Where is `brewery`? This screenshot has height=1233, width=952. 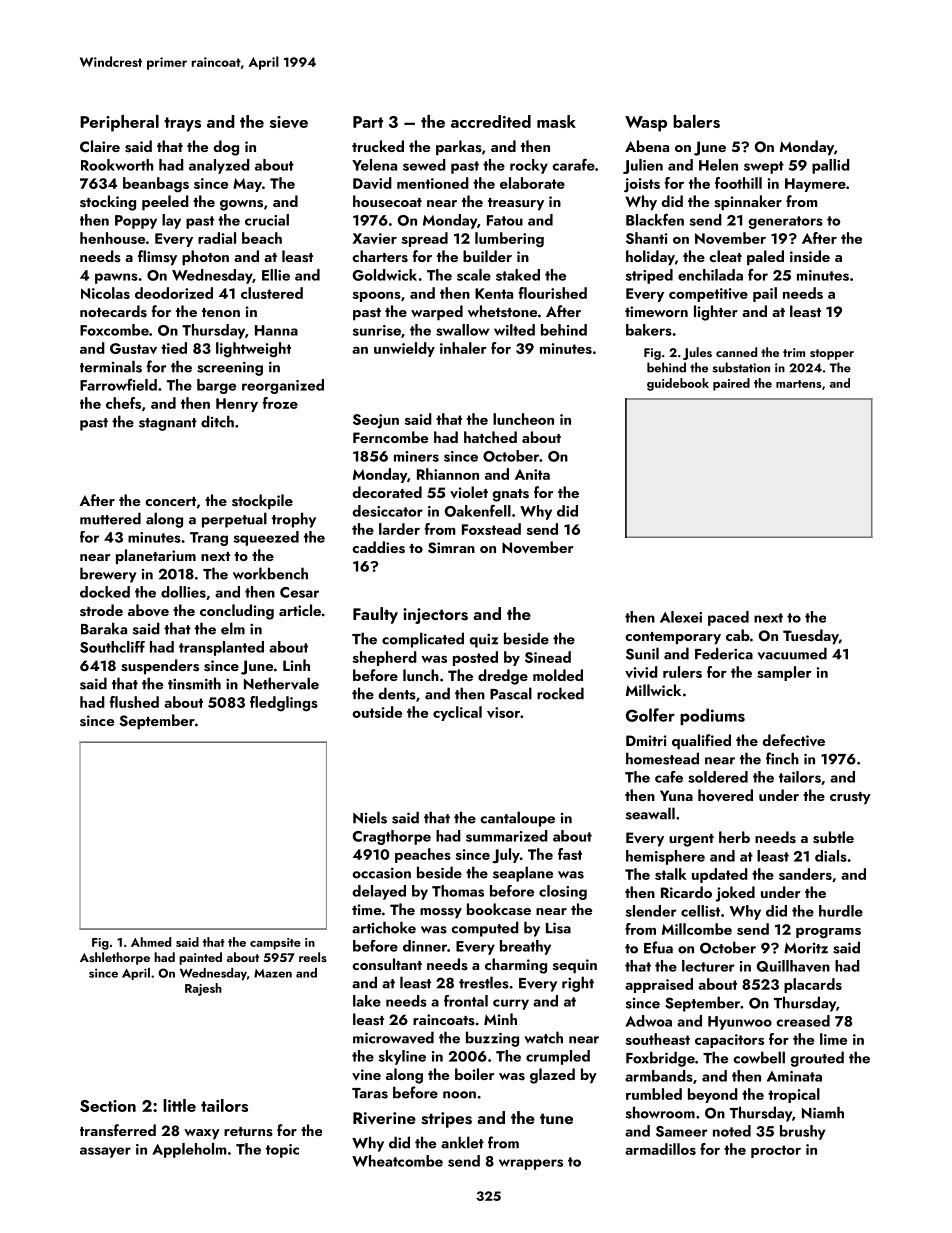
brewery is located at coordinates (108, 575).
